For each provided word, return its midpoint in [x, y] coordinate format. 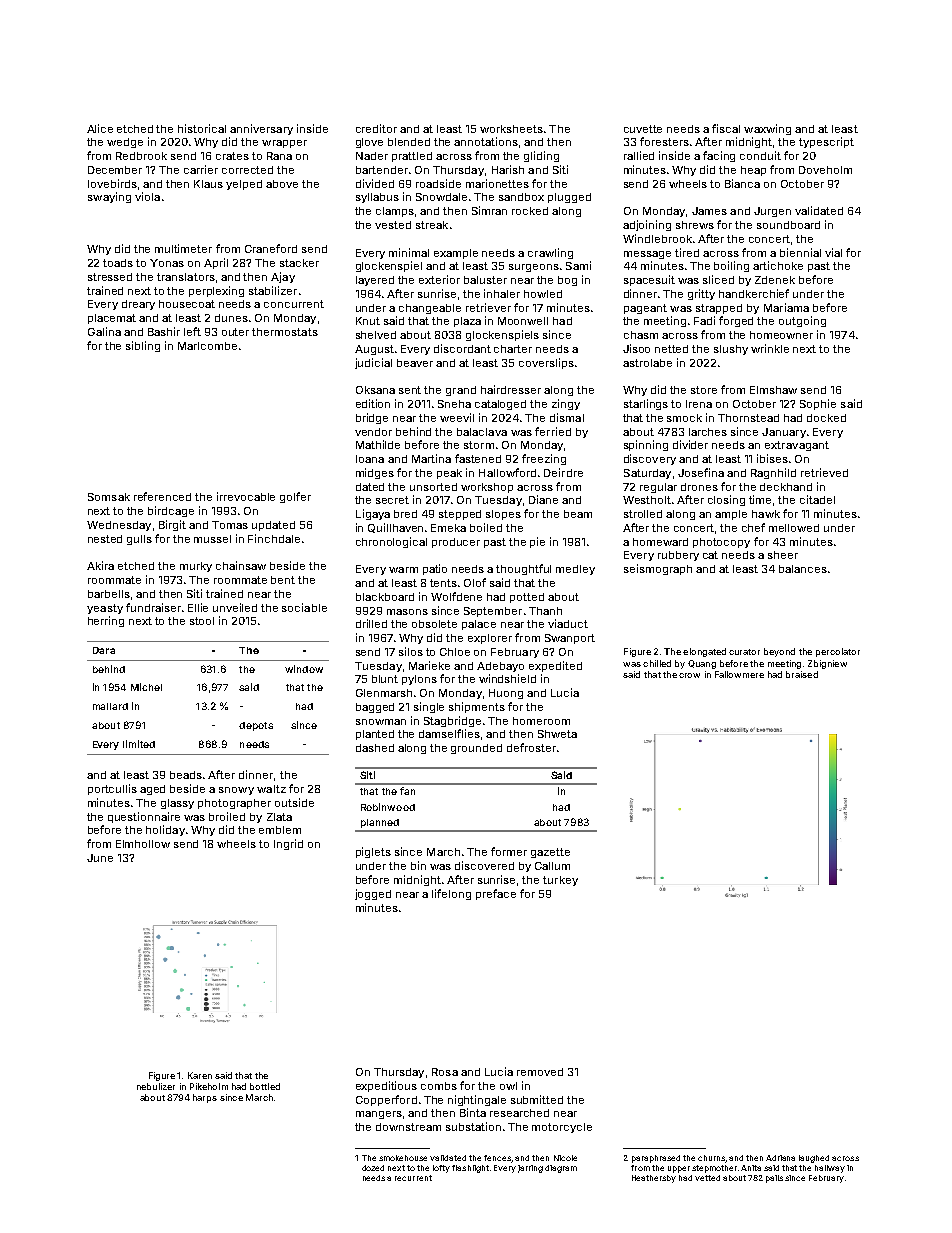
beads [186, 775]
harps [205, 1098]
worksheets [511, 129]
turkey [560, 881]
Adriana [780, 1158]
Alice [100, 128]
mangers [379, 1115]
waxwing [767, 129]
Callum [552, 866]
